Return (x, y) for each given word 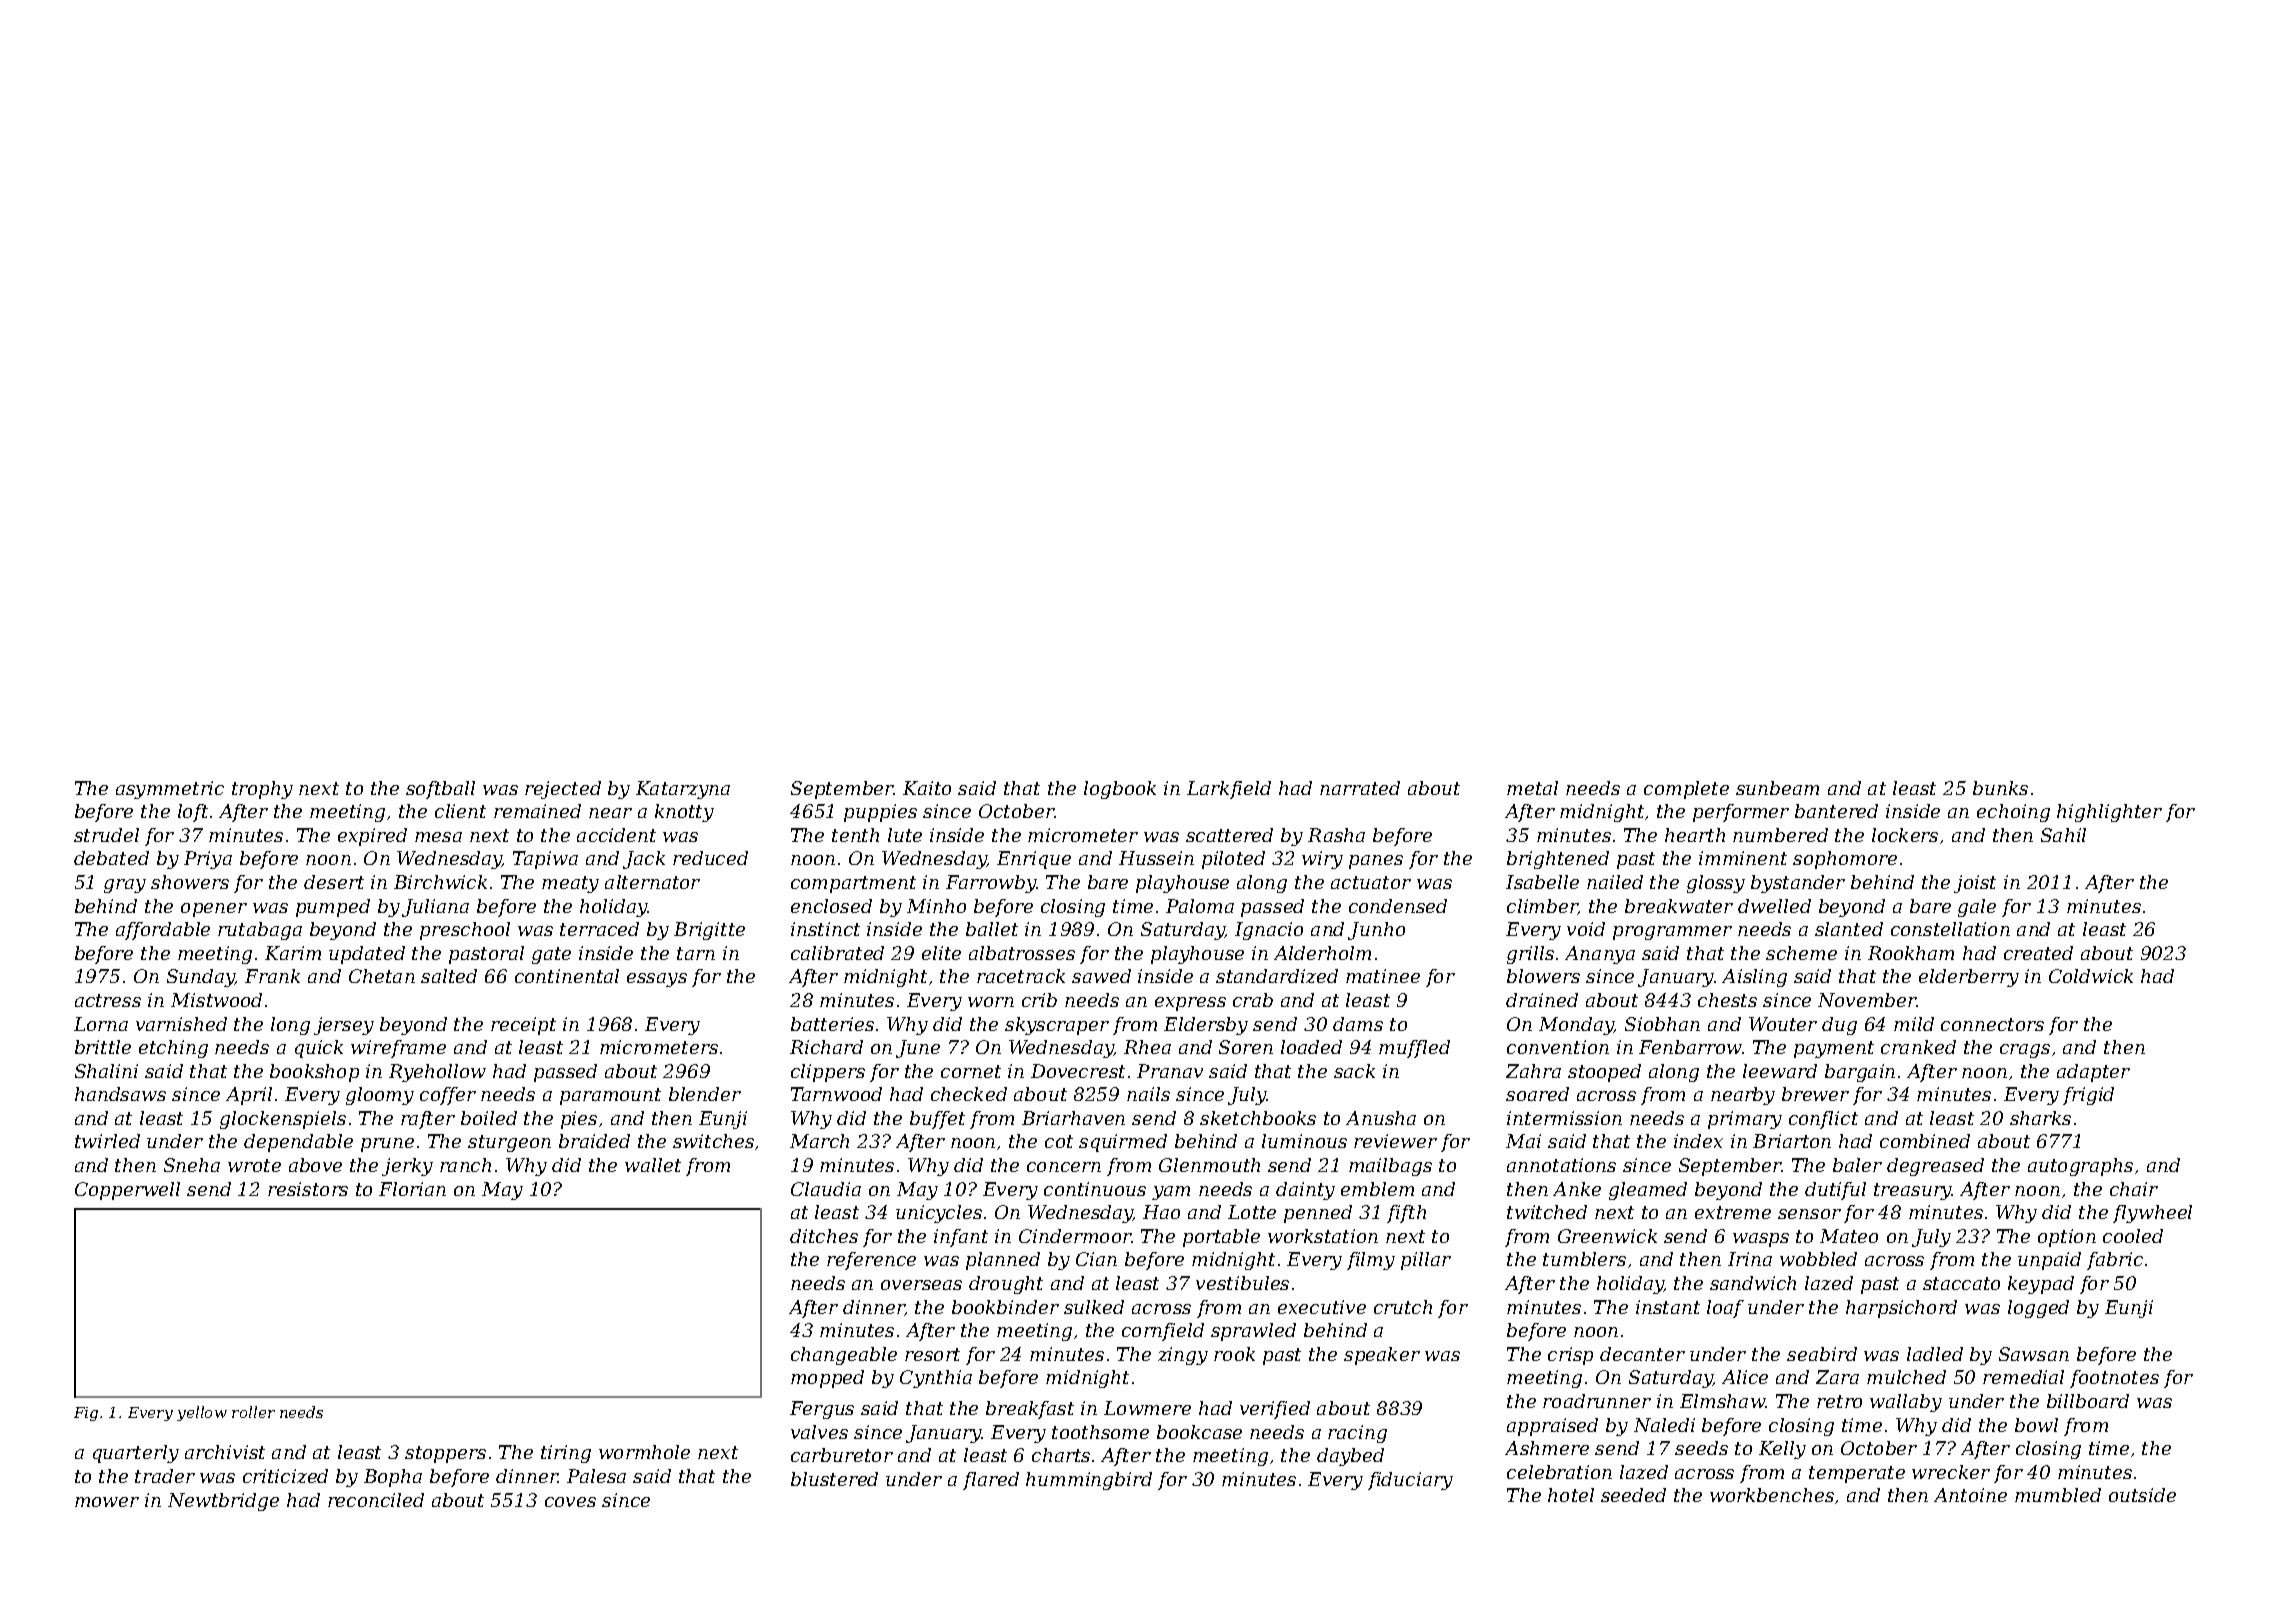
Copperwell (127, 1191)
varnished (181, 1024)
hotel (1571, 1495)
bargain (1860, 1073)
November (1867, 1000)
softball (440, 790)
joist (1975, 884)
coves (570, 1502)
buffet (937, 1120)
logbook (1120, 790)
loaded (1311, 1047)
